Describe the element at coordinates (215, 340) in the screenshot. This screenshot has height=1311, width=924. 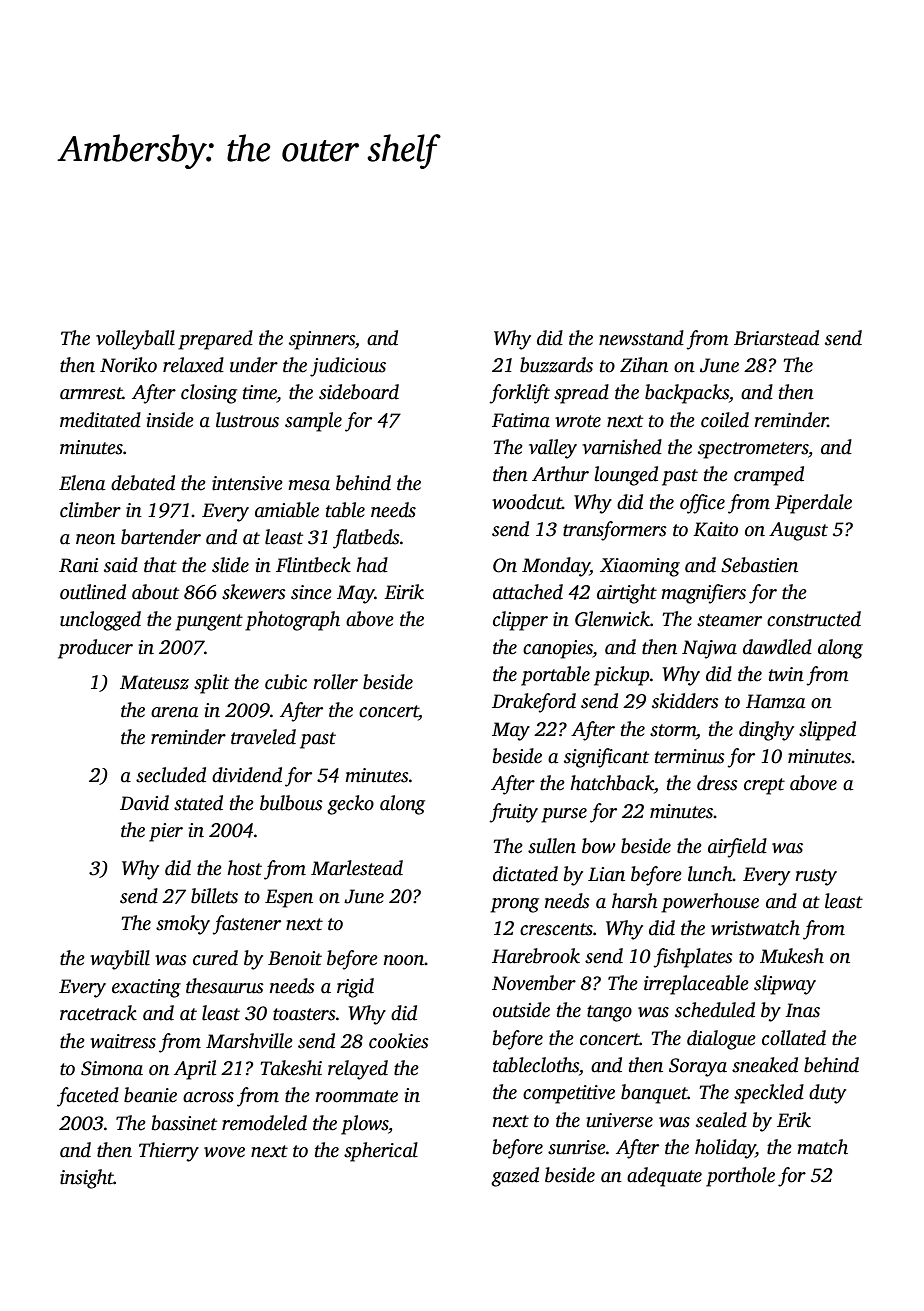
I see `prepared` at that location.
